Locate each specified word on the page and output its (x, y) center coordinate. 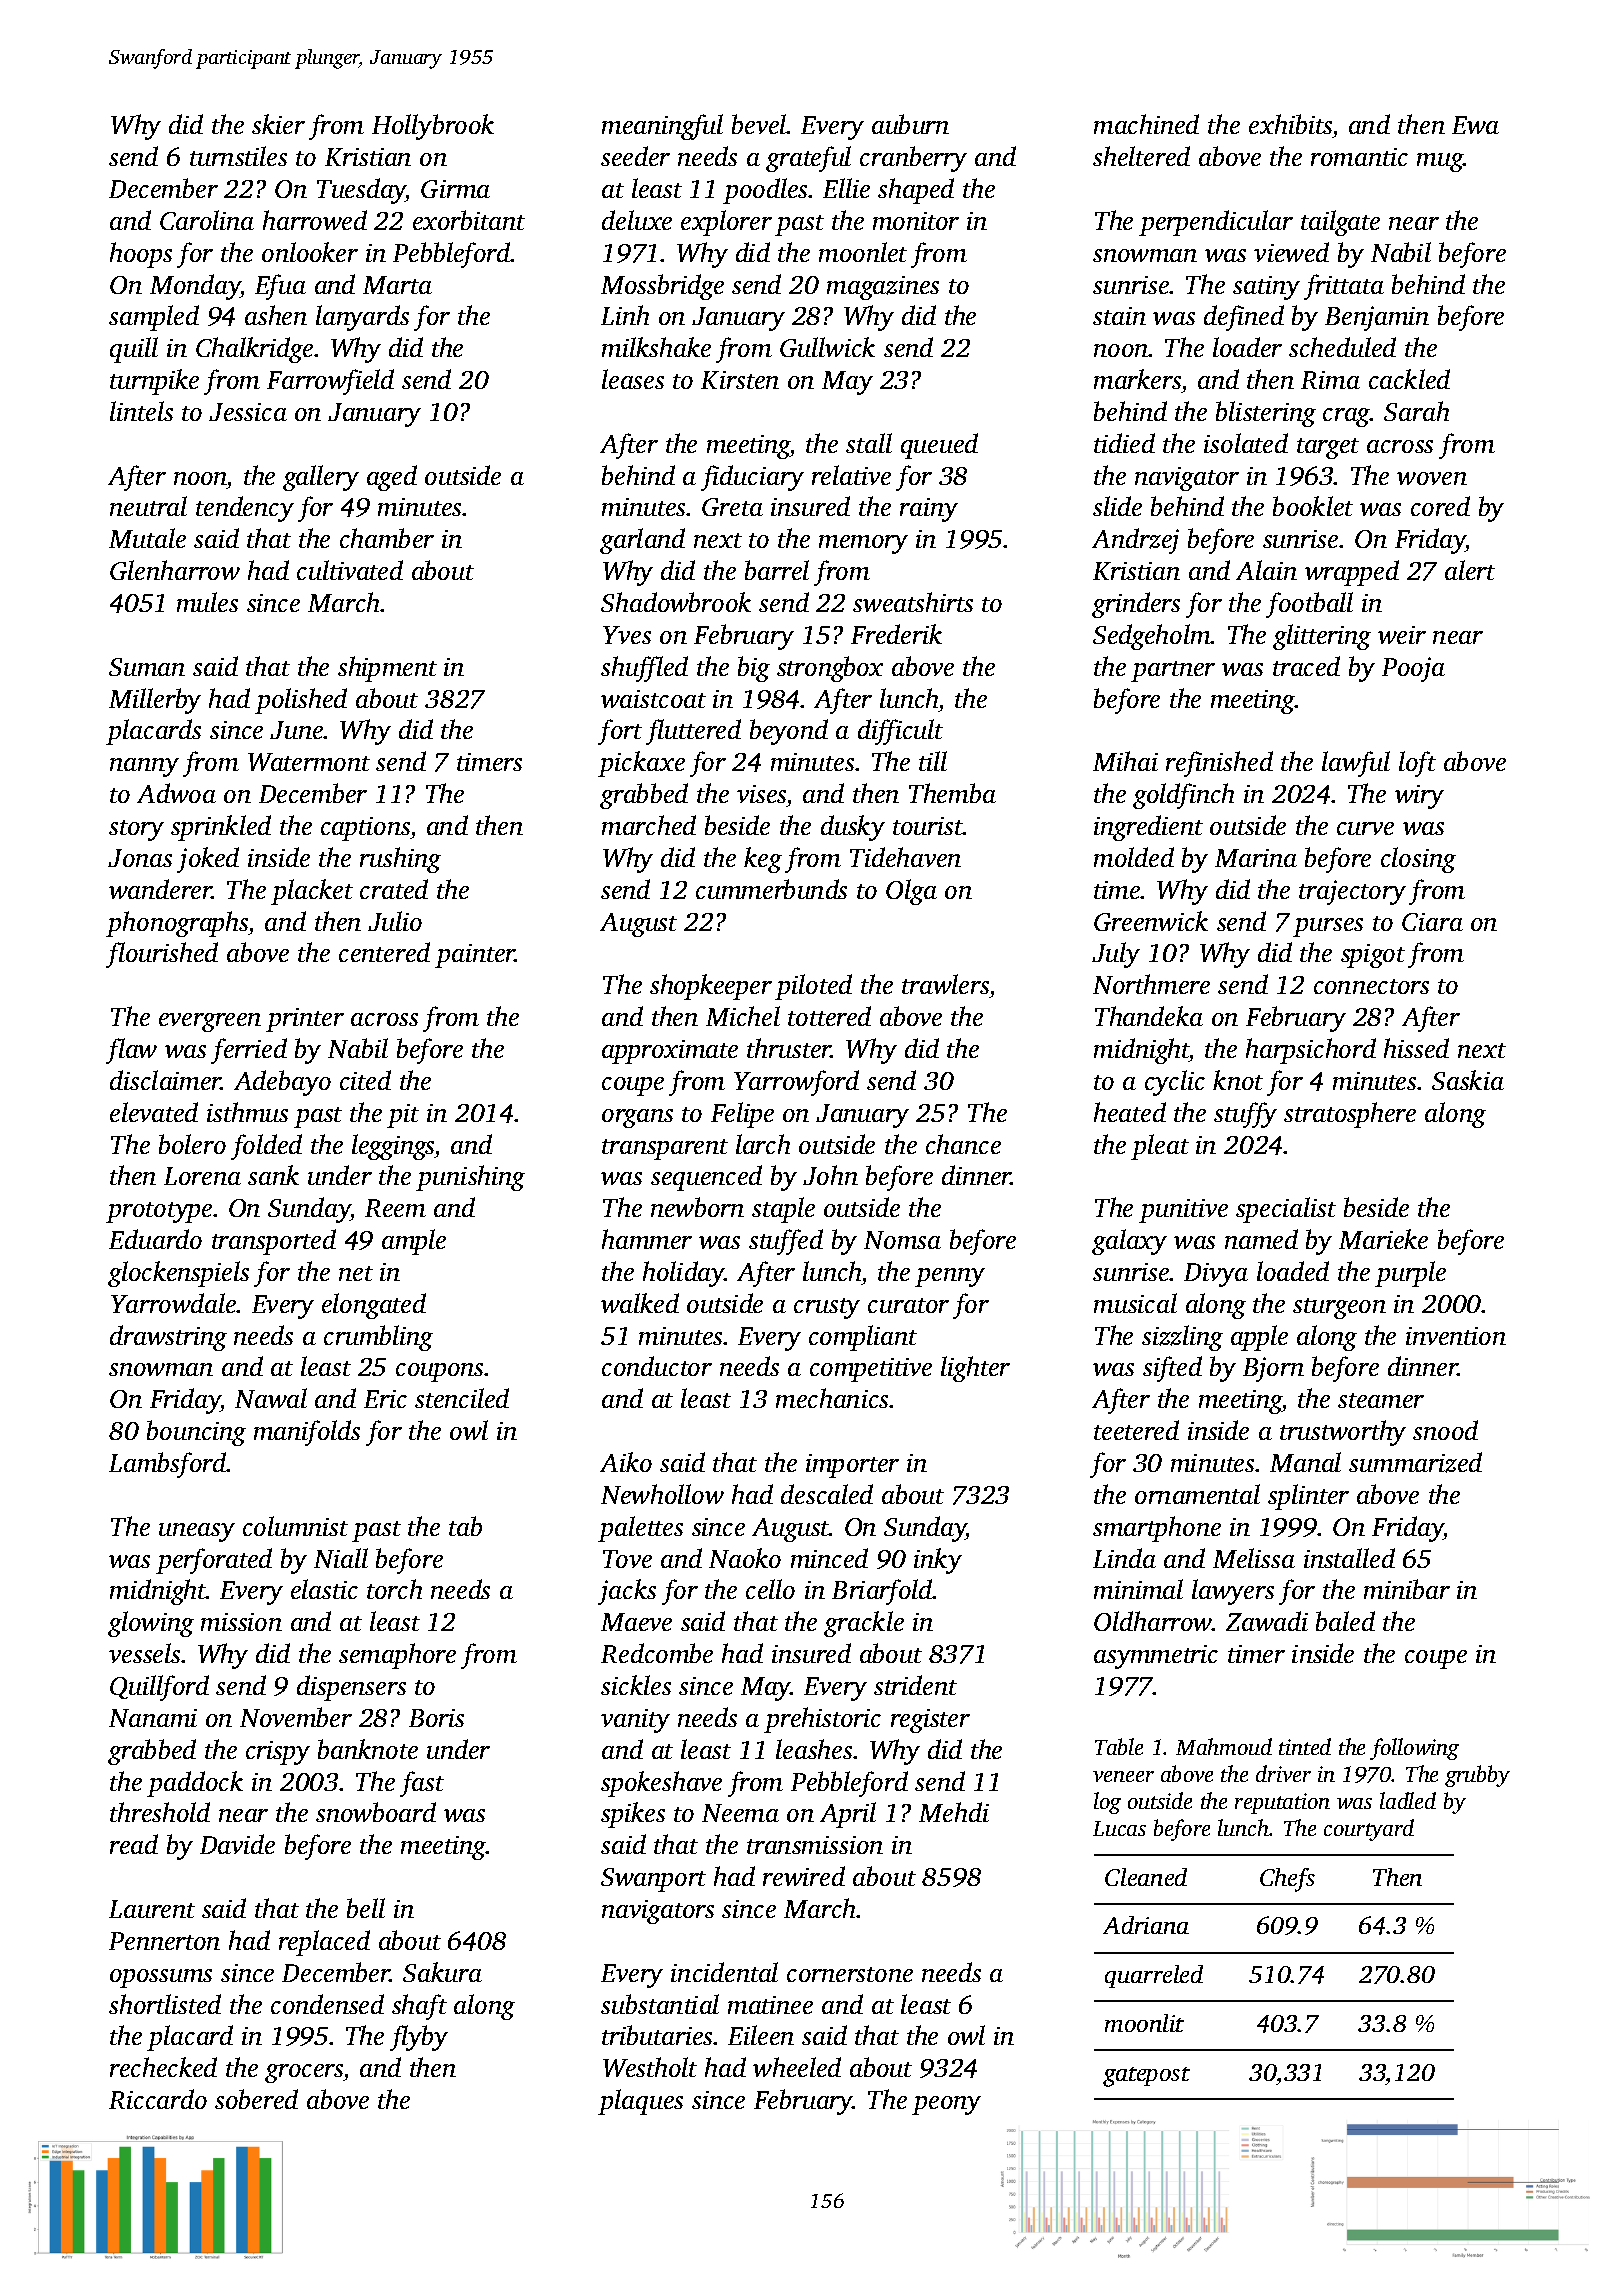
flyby (419, 2038)
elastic (324, 1589)
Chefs (1287, 1880)
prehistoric (822, 1720)
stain (1119, 316)
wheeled (797, 2067)
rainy (929, 510)
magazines (883, 288)
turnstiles (238, 156)
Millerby (155, 701)
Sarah (1416, 411)
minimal (1138, 1589)
